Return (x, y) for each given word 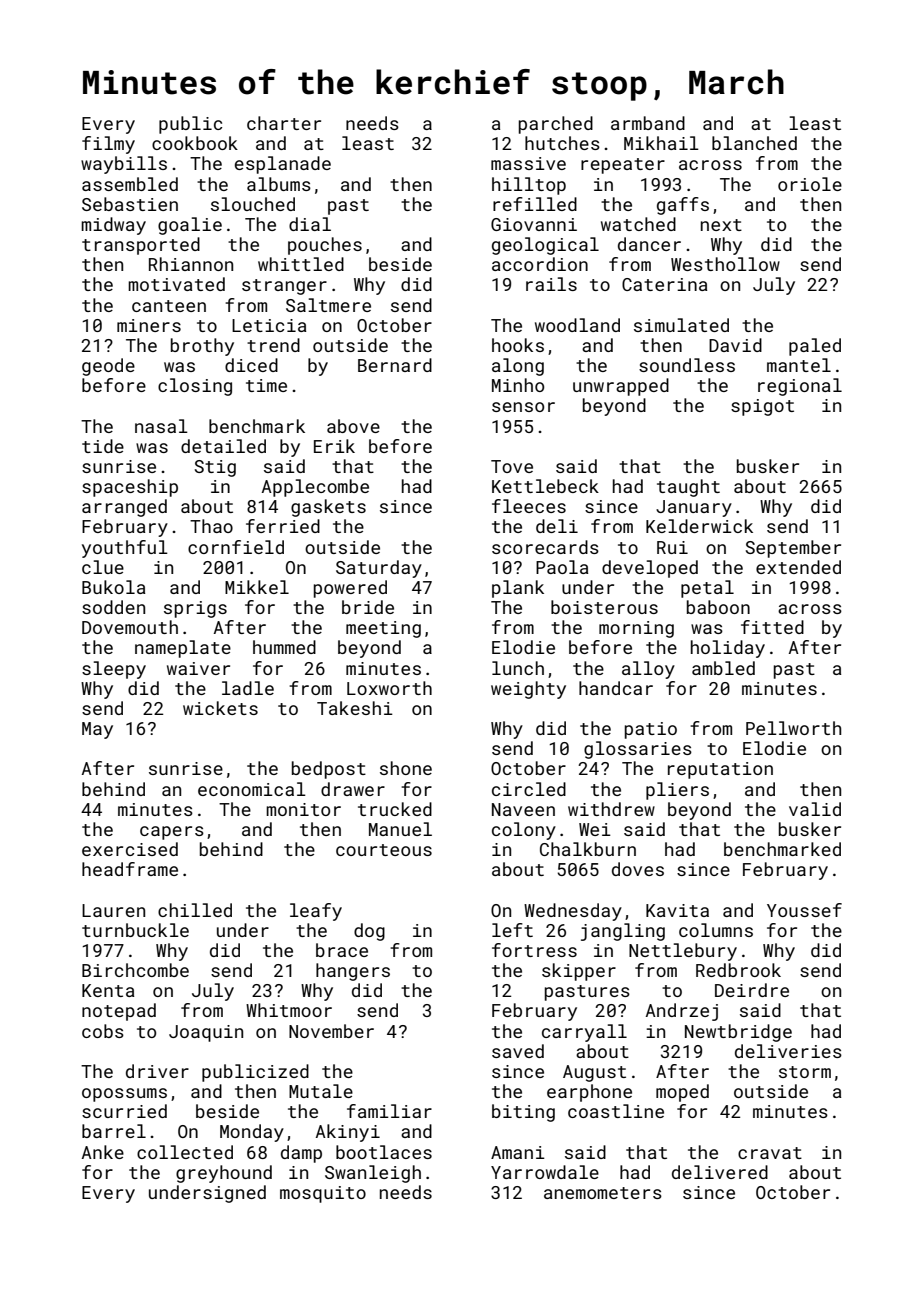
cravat (770, 1153)
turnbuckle (135, 930)
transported (141, 246)
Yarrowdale (545, 1172)
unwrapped (621, 387)
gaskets (328, 508)
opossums (124, 1095)
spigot (762, 407)
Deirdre (752, 990)
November (331, 1031)
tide (103, 446)
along (518, 367)
